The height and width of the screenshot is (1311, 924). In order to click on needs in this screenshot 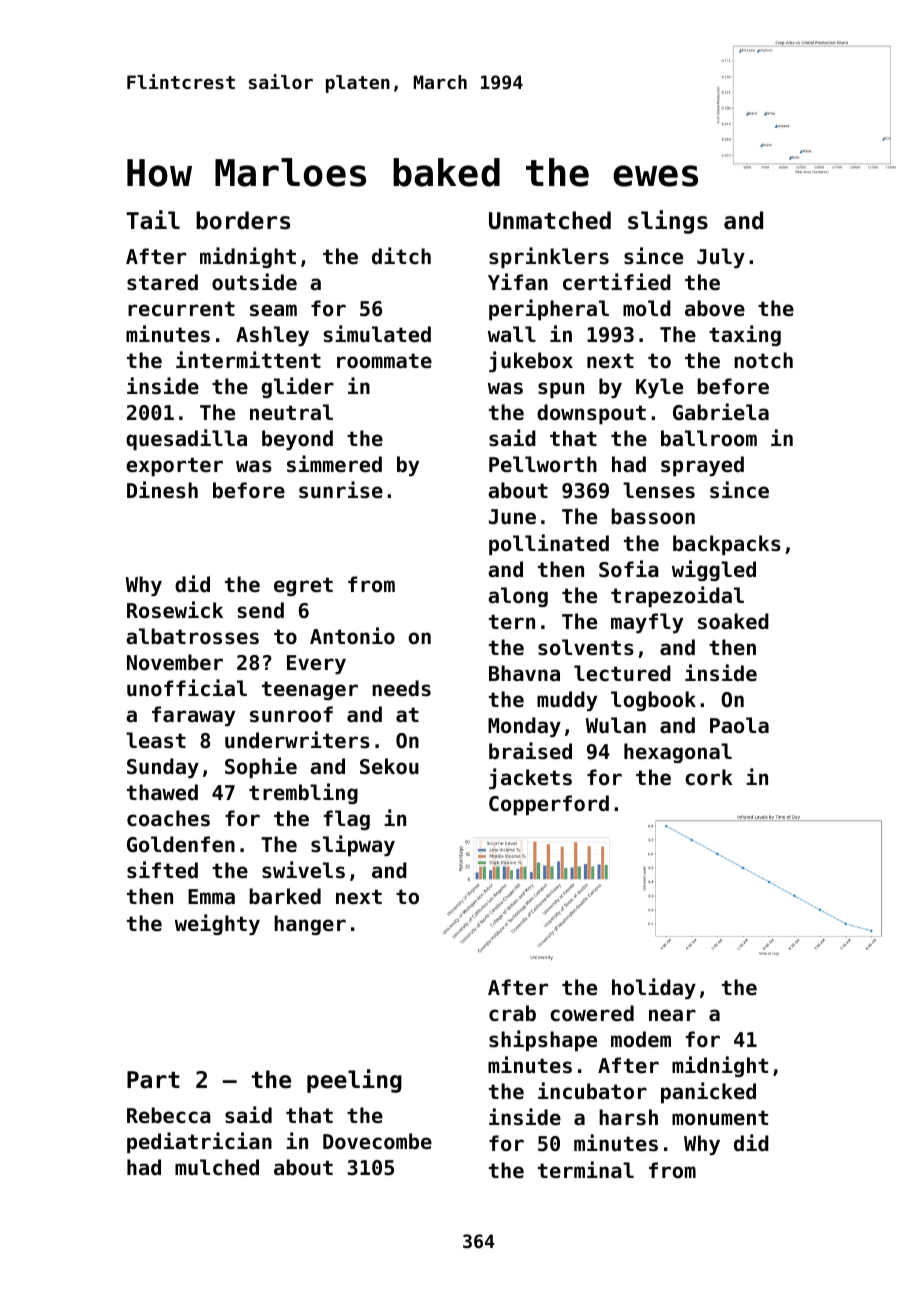, I will do `click(401, 688)`.
